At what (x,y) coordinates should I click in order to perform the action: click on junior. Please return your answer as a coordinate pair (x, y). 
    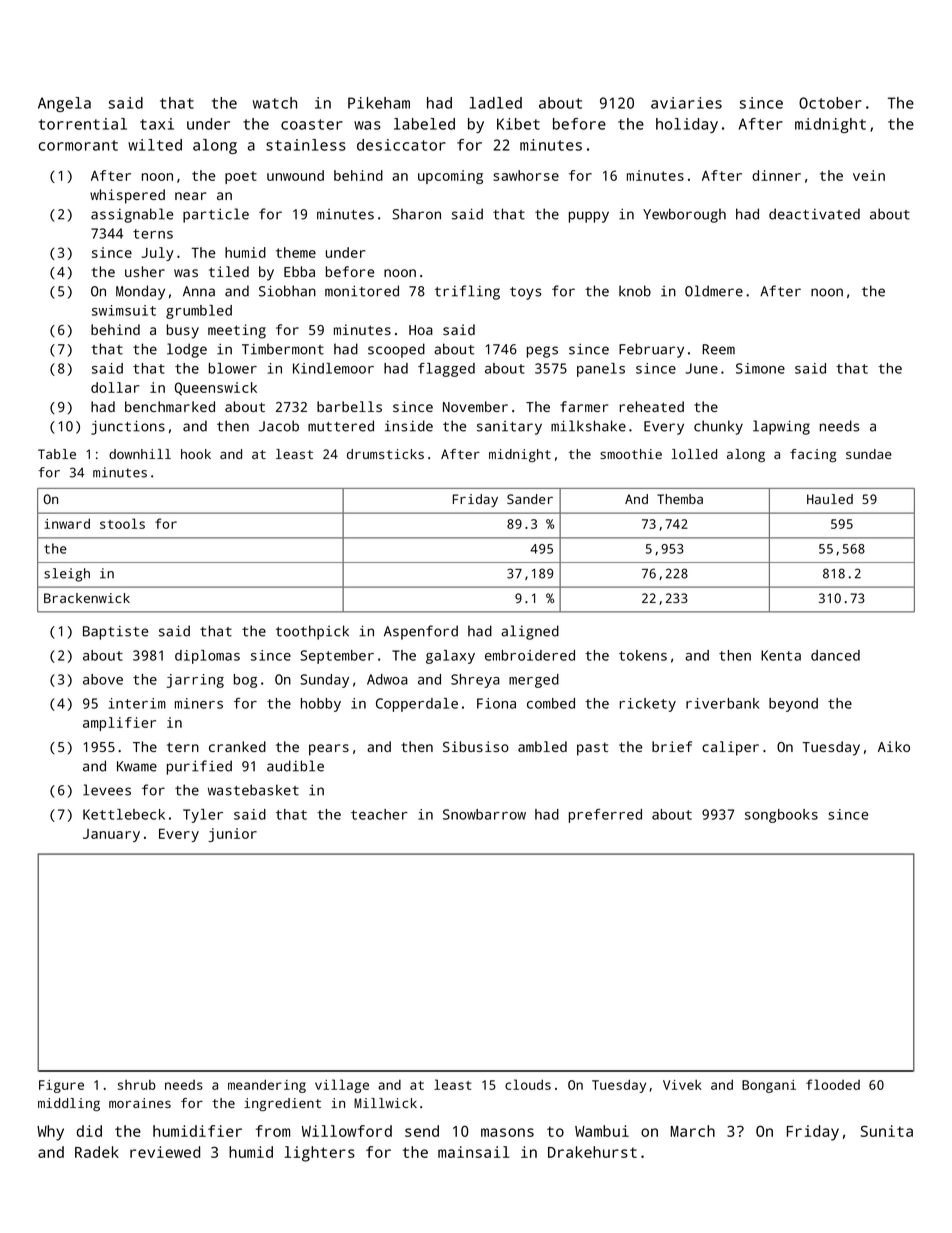
    Looking at the image, I should click on (232, 835).
